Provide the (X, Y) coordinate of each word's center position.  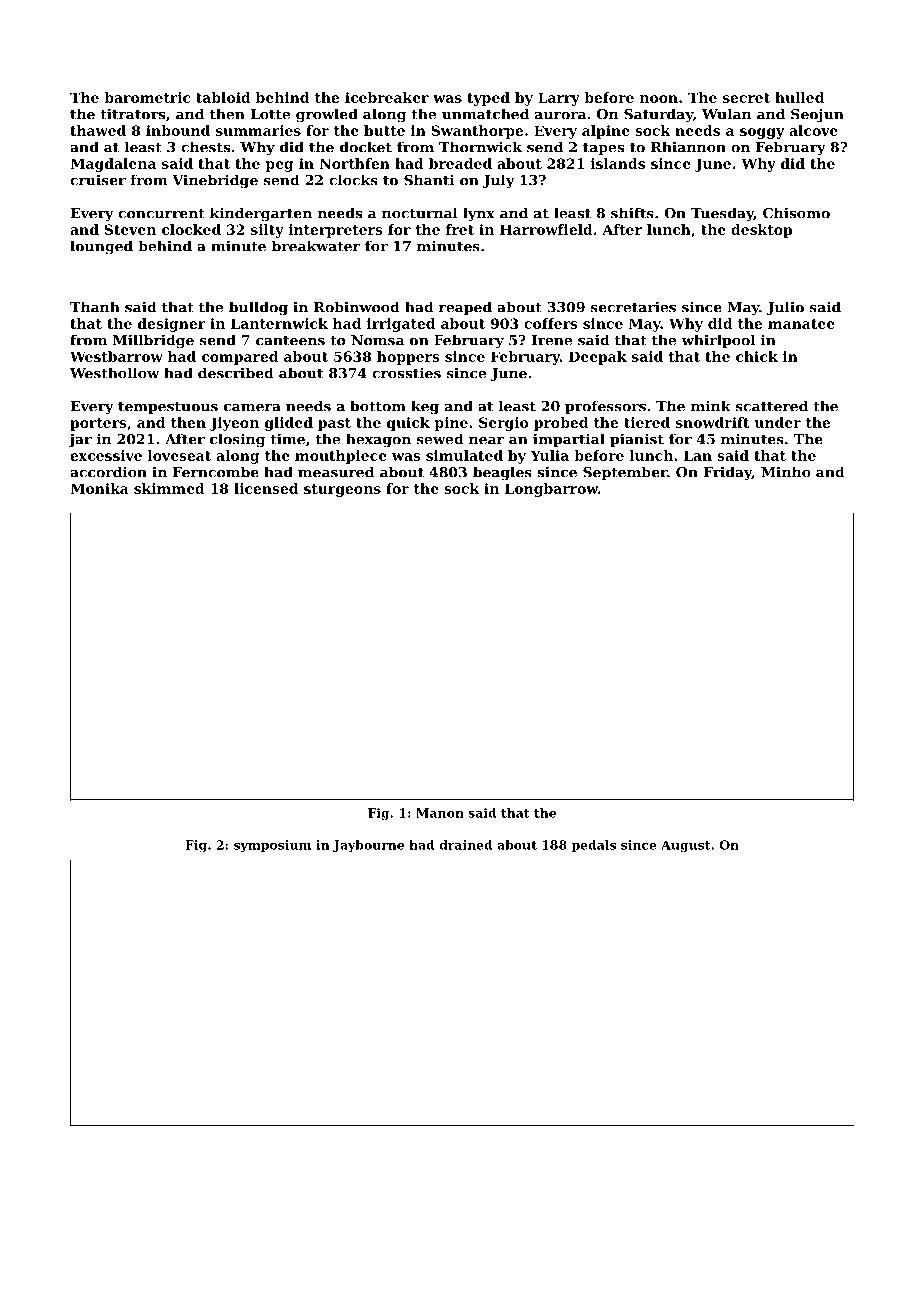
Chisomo (796, 213)
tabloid (223, 97)
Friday (727, 473)
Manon (440, 813)
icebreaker (387, 97)
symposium (272, 846)
